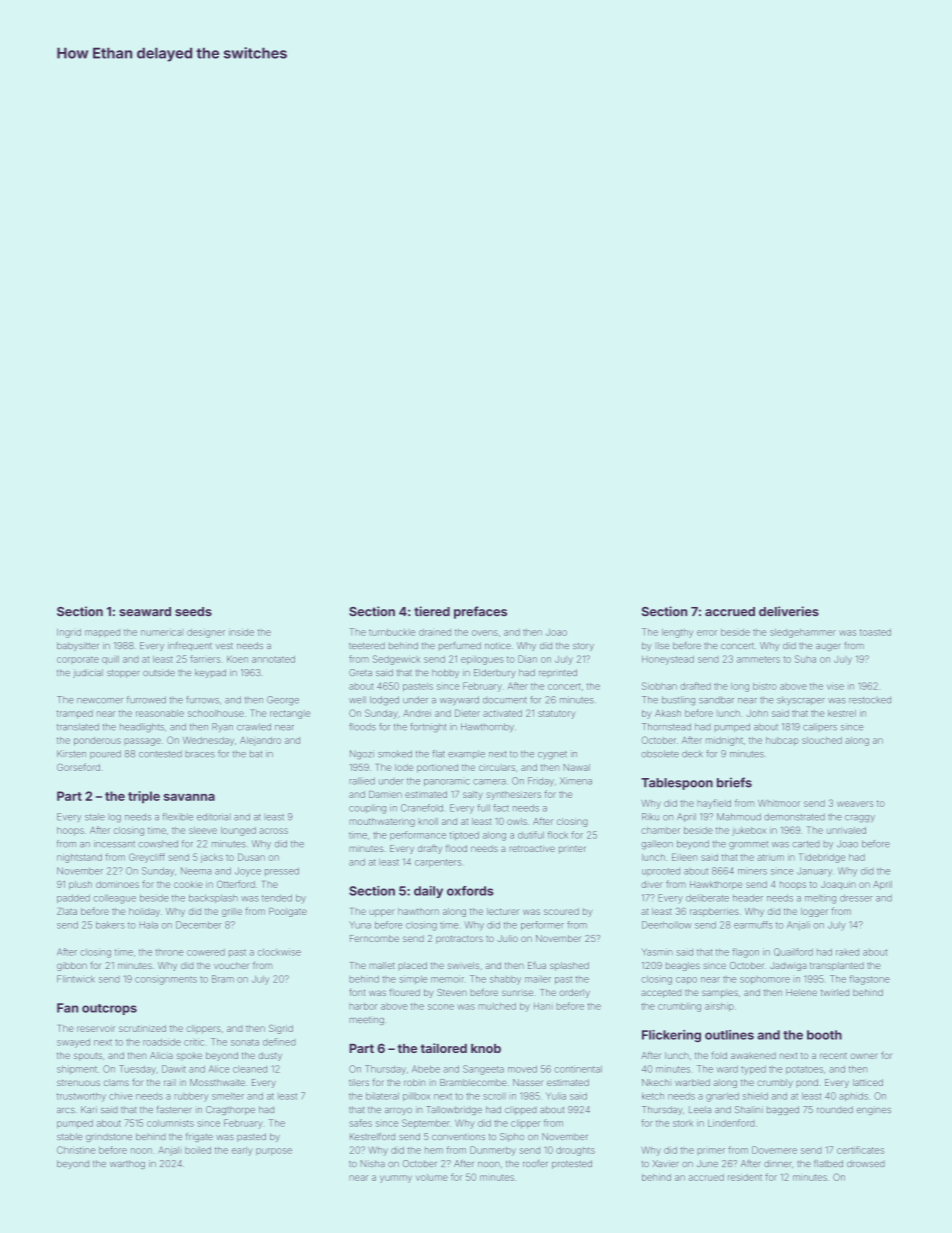  Describe the element at coordinates (666, 727) in the document. I see `Thornstead` at that location.
